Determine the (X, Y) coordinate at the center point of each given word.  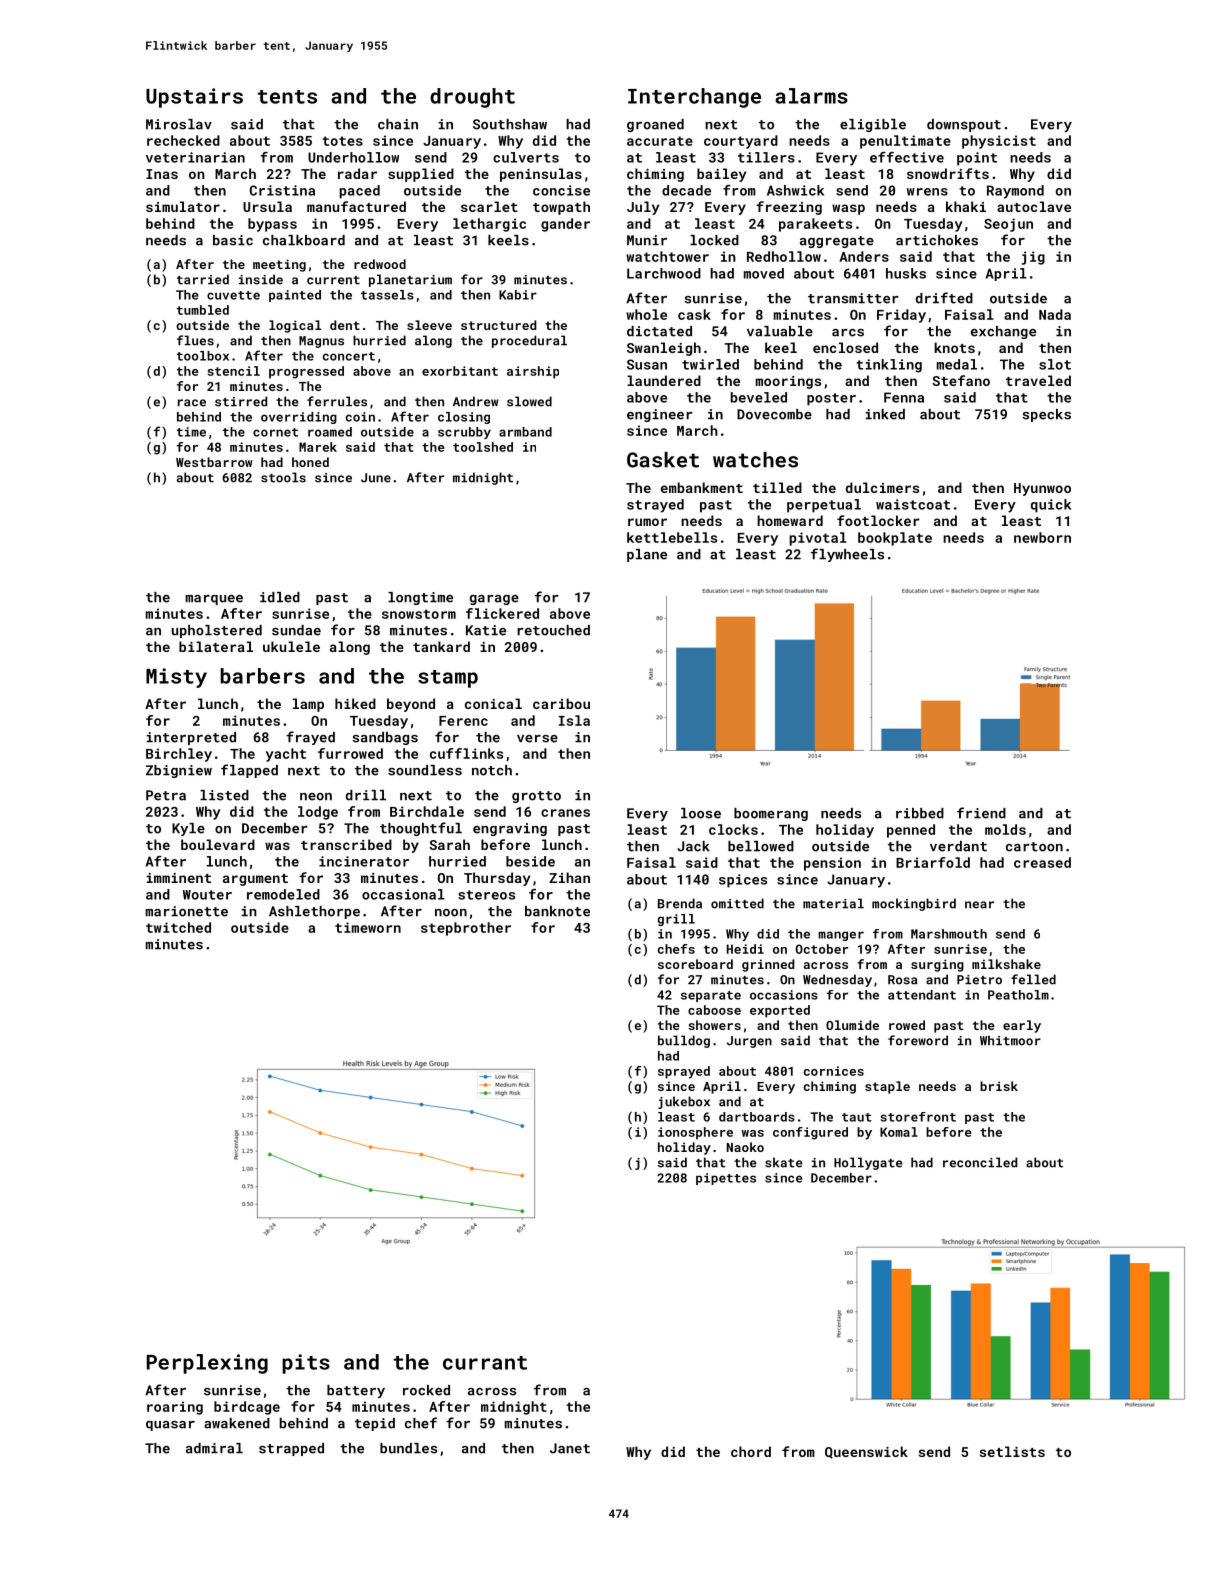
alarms (811, 96)
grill (676, 920)
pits (306, 1364)
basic (233, 240)
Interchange (694, 98)
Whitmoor (1010, 1040)
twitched (178, 927)
